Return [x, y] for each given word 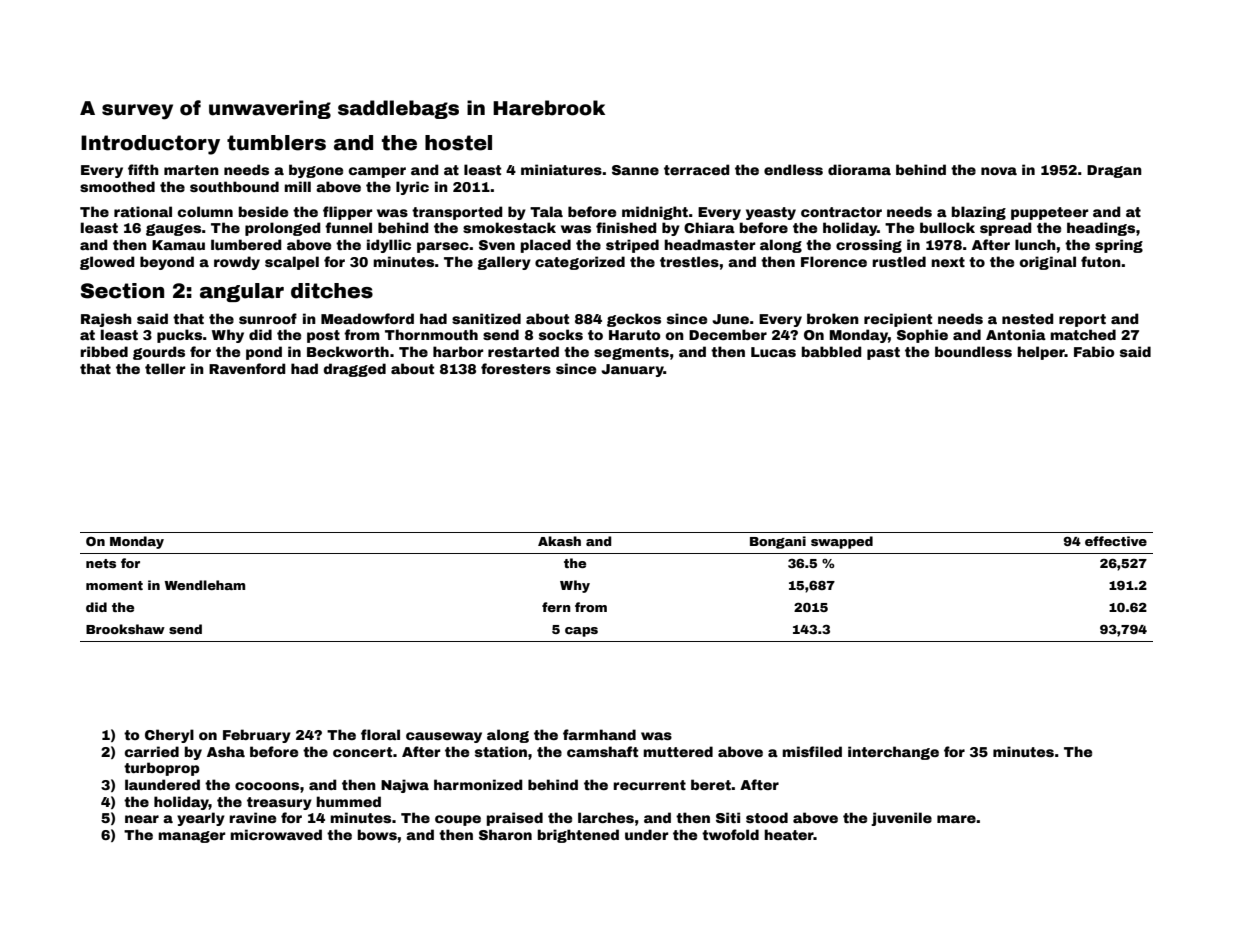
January [632, 370]
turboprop [162, 769]
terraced [697, 169]
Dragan [1114, 171]
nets [101, 563]
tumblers [276, 143]
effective [1116, 541]
